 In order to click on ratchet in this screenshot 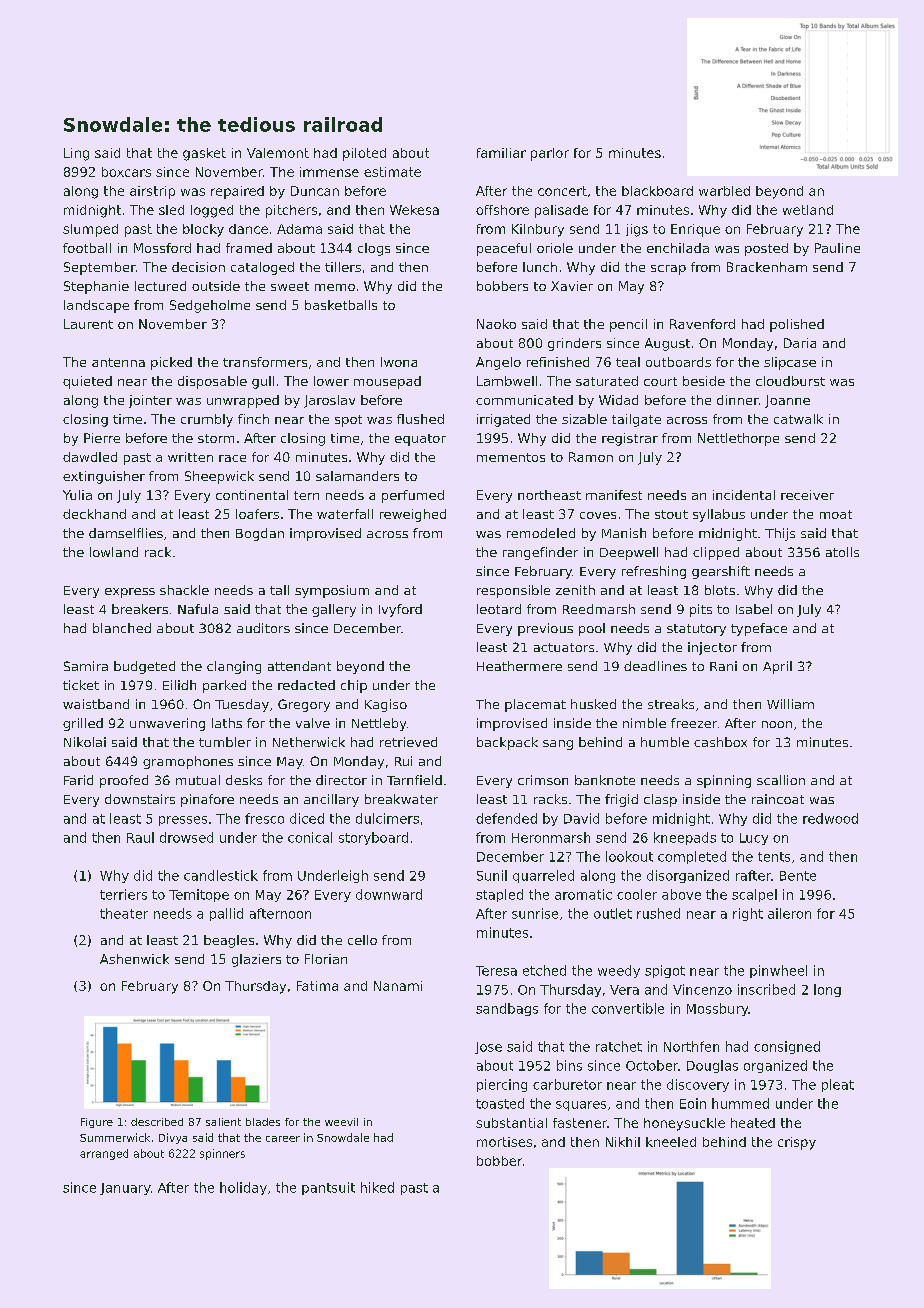, I will do `click(619, 1046)`.
